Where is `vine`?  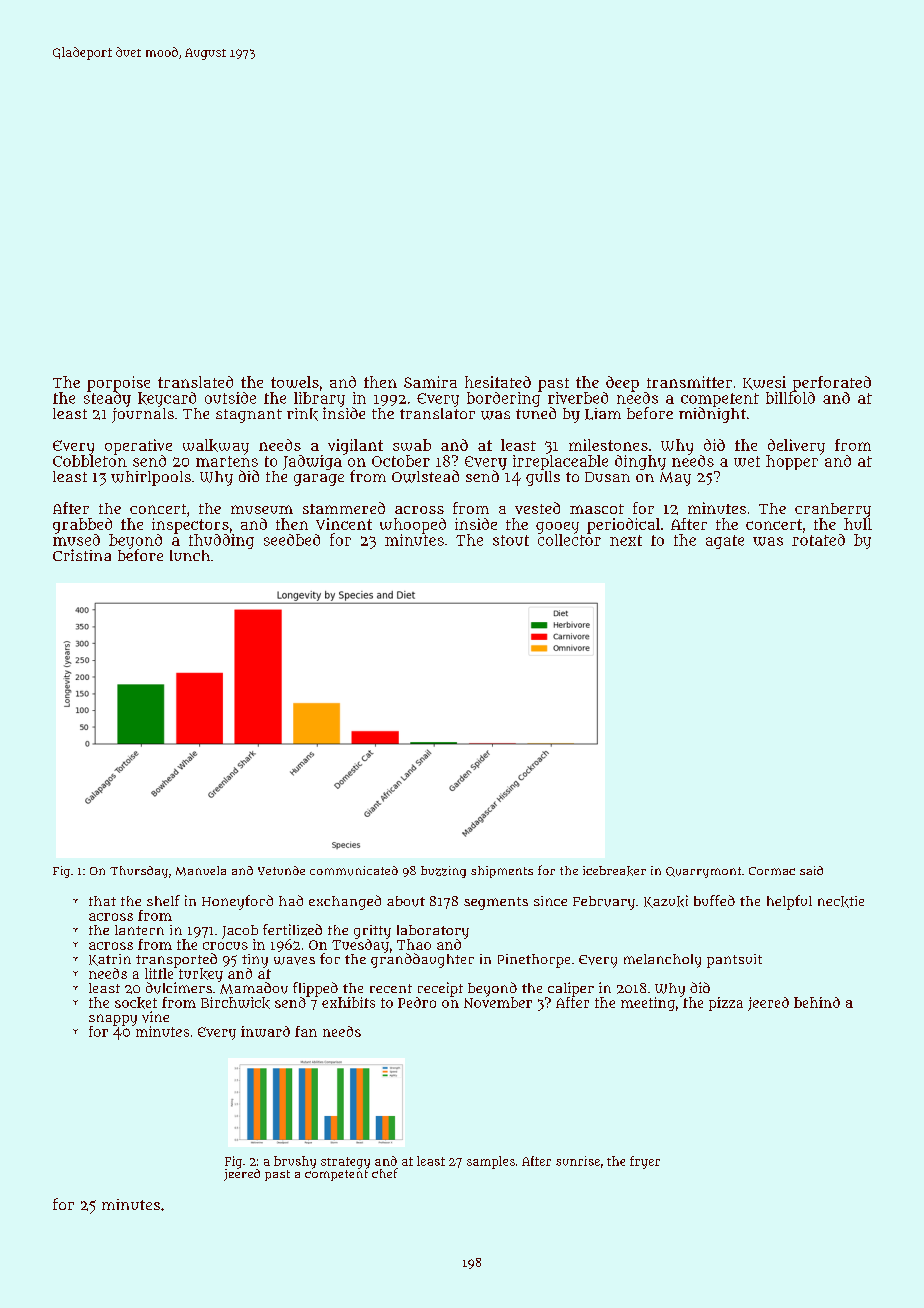 vine is located at coordinates (155, 1017).
